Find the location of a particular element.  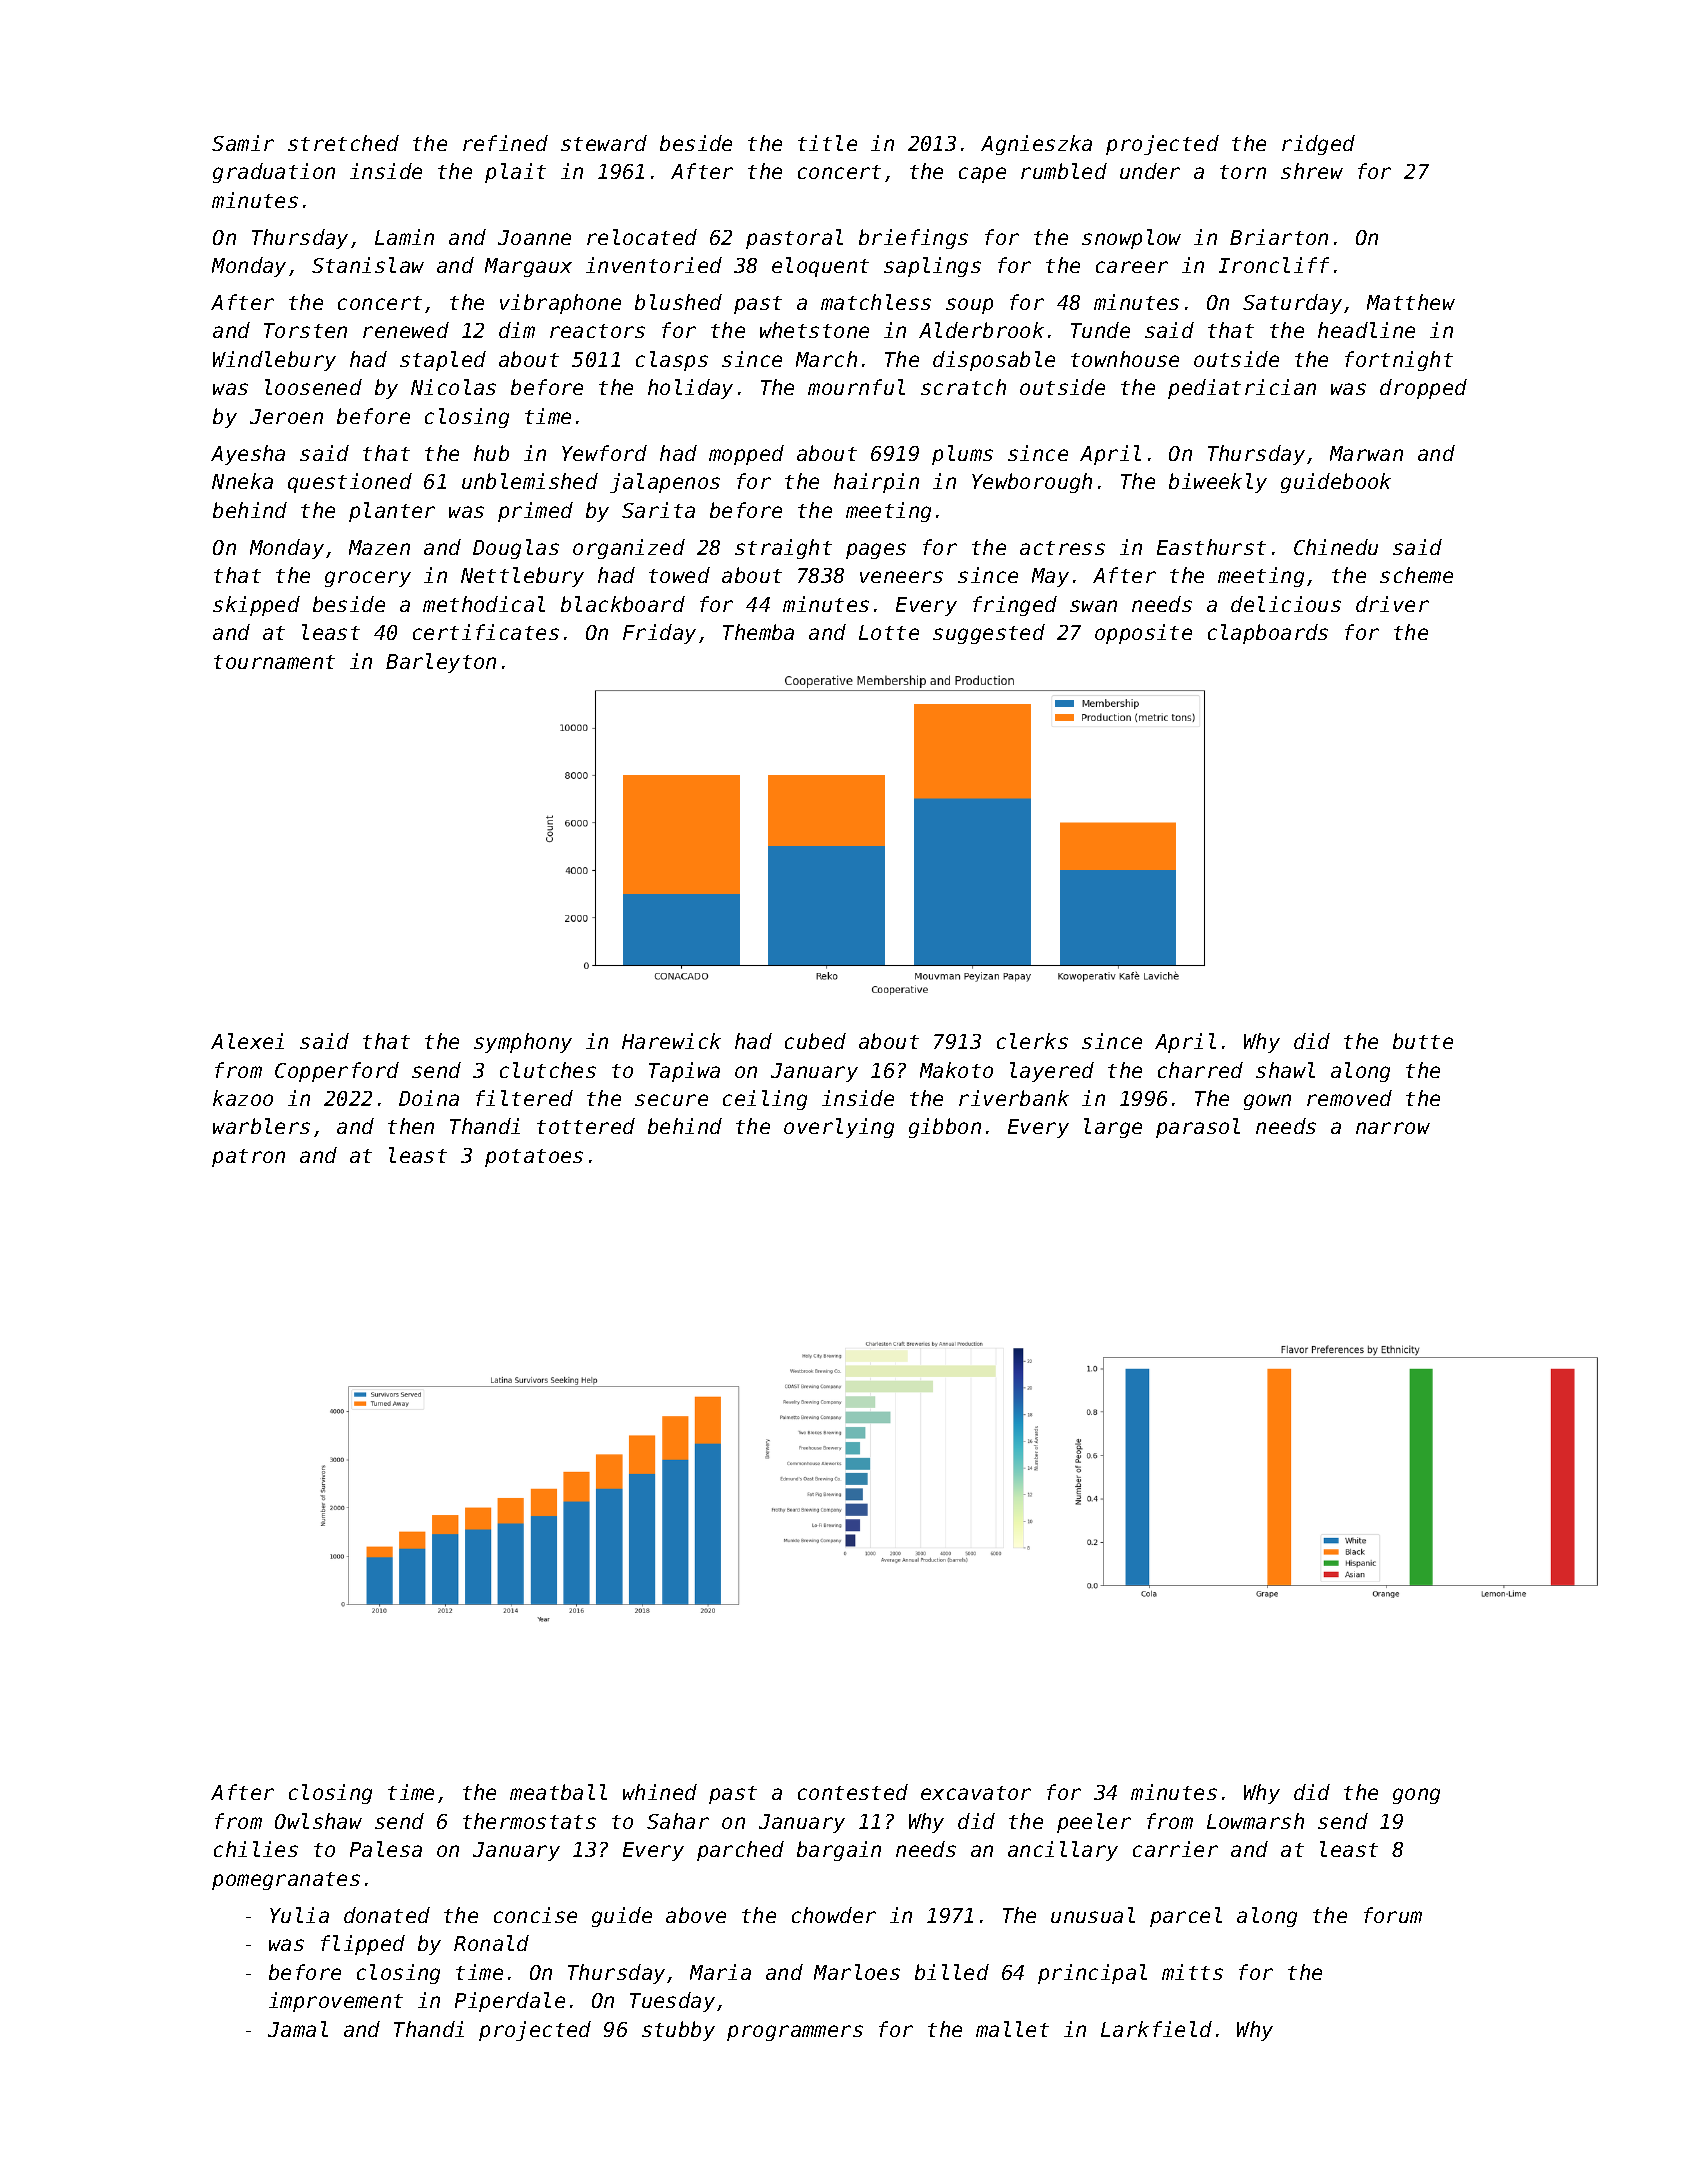

Yulia is located at coordinates (299, 1915).
